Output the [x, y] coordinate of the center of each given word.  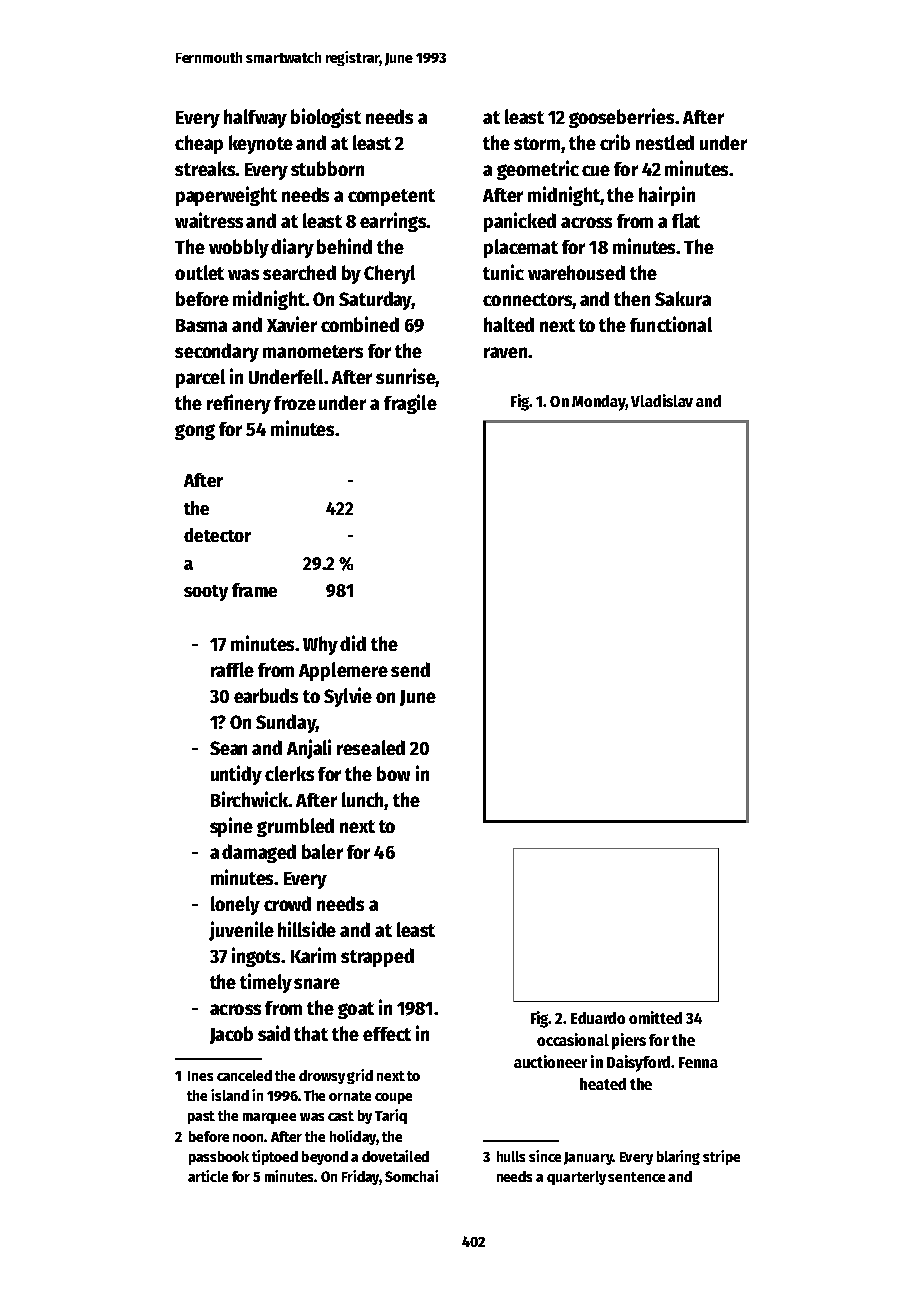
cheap [199, 144]
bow [393, 773]
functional [671, 324]
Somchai [411, 1176]
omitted [655, 1017]
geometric [538, 170]
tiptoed [275, 1157]
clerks [289, 773]
